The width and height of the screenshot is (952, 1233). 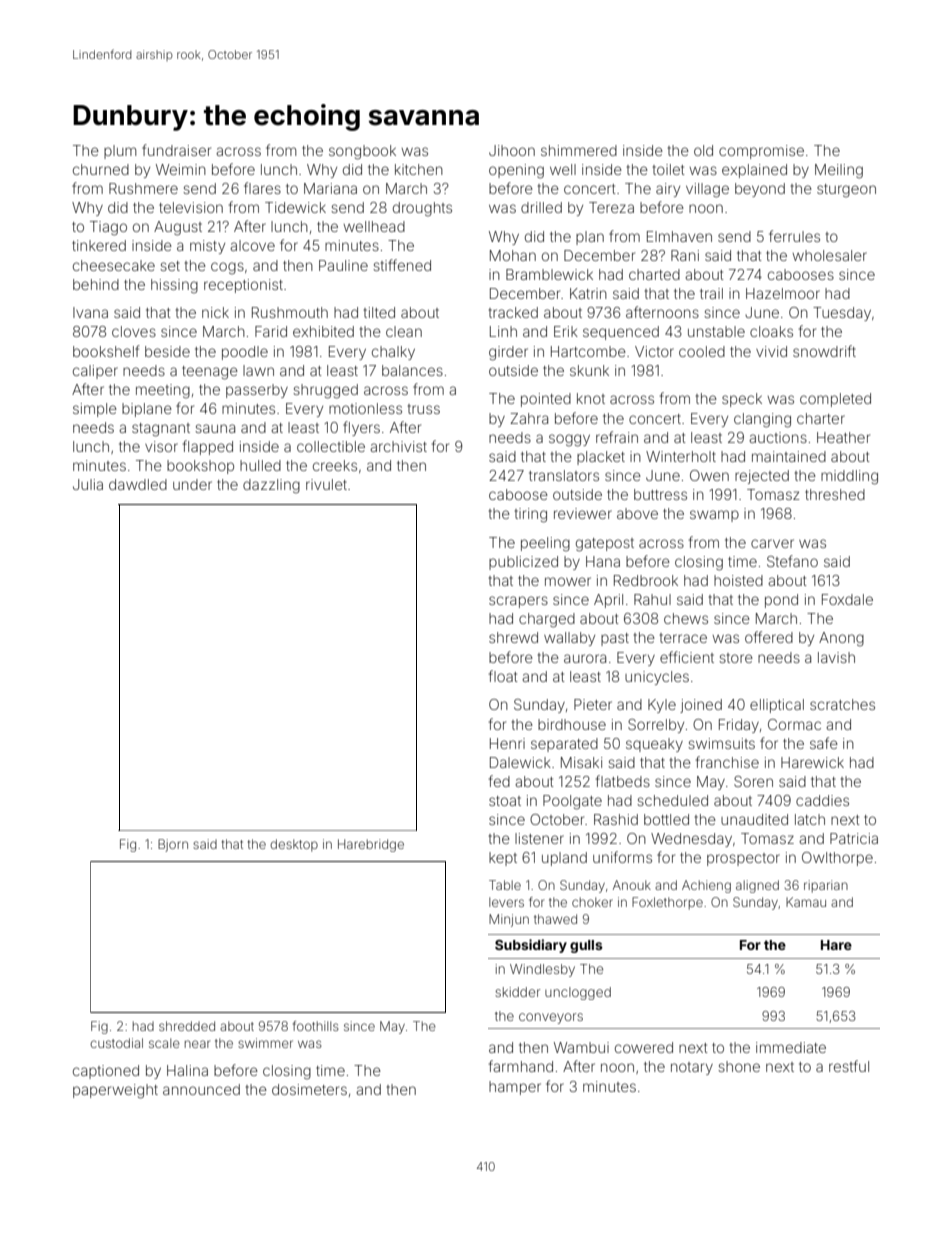 I want to click on shimmered, so click(x=579, y=150).
